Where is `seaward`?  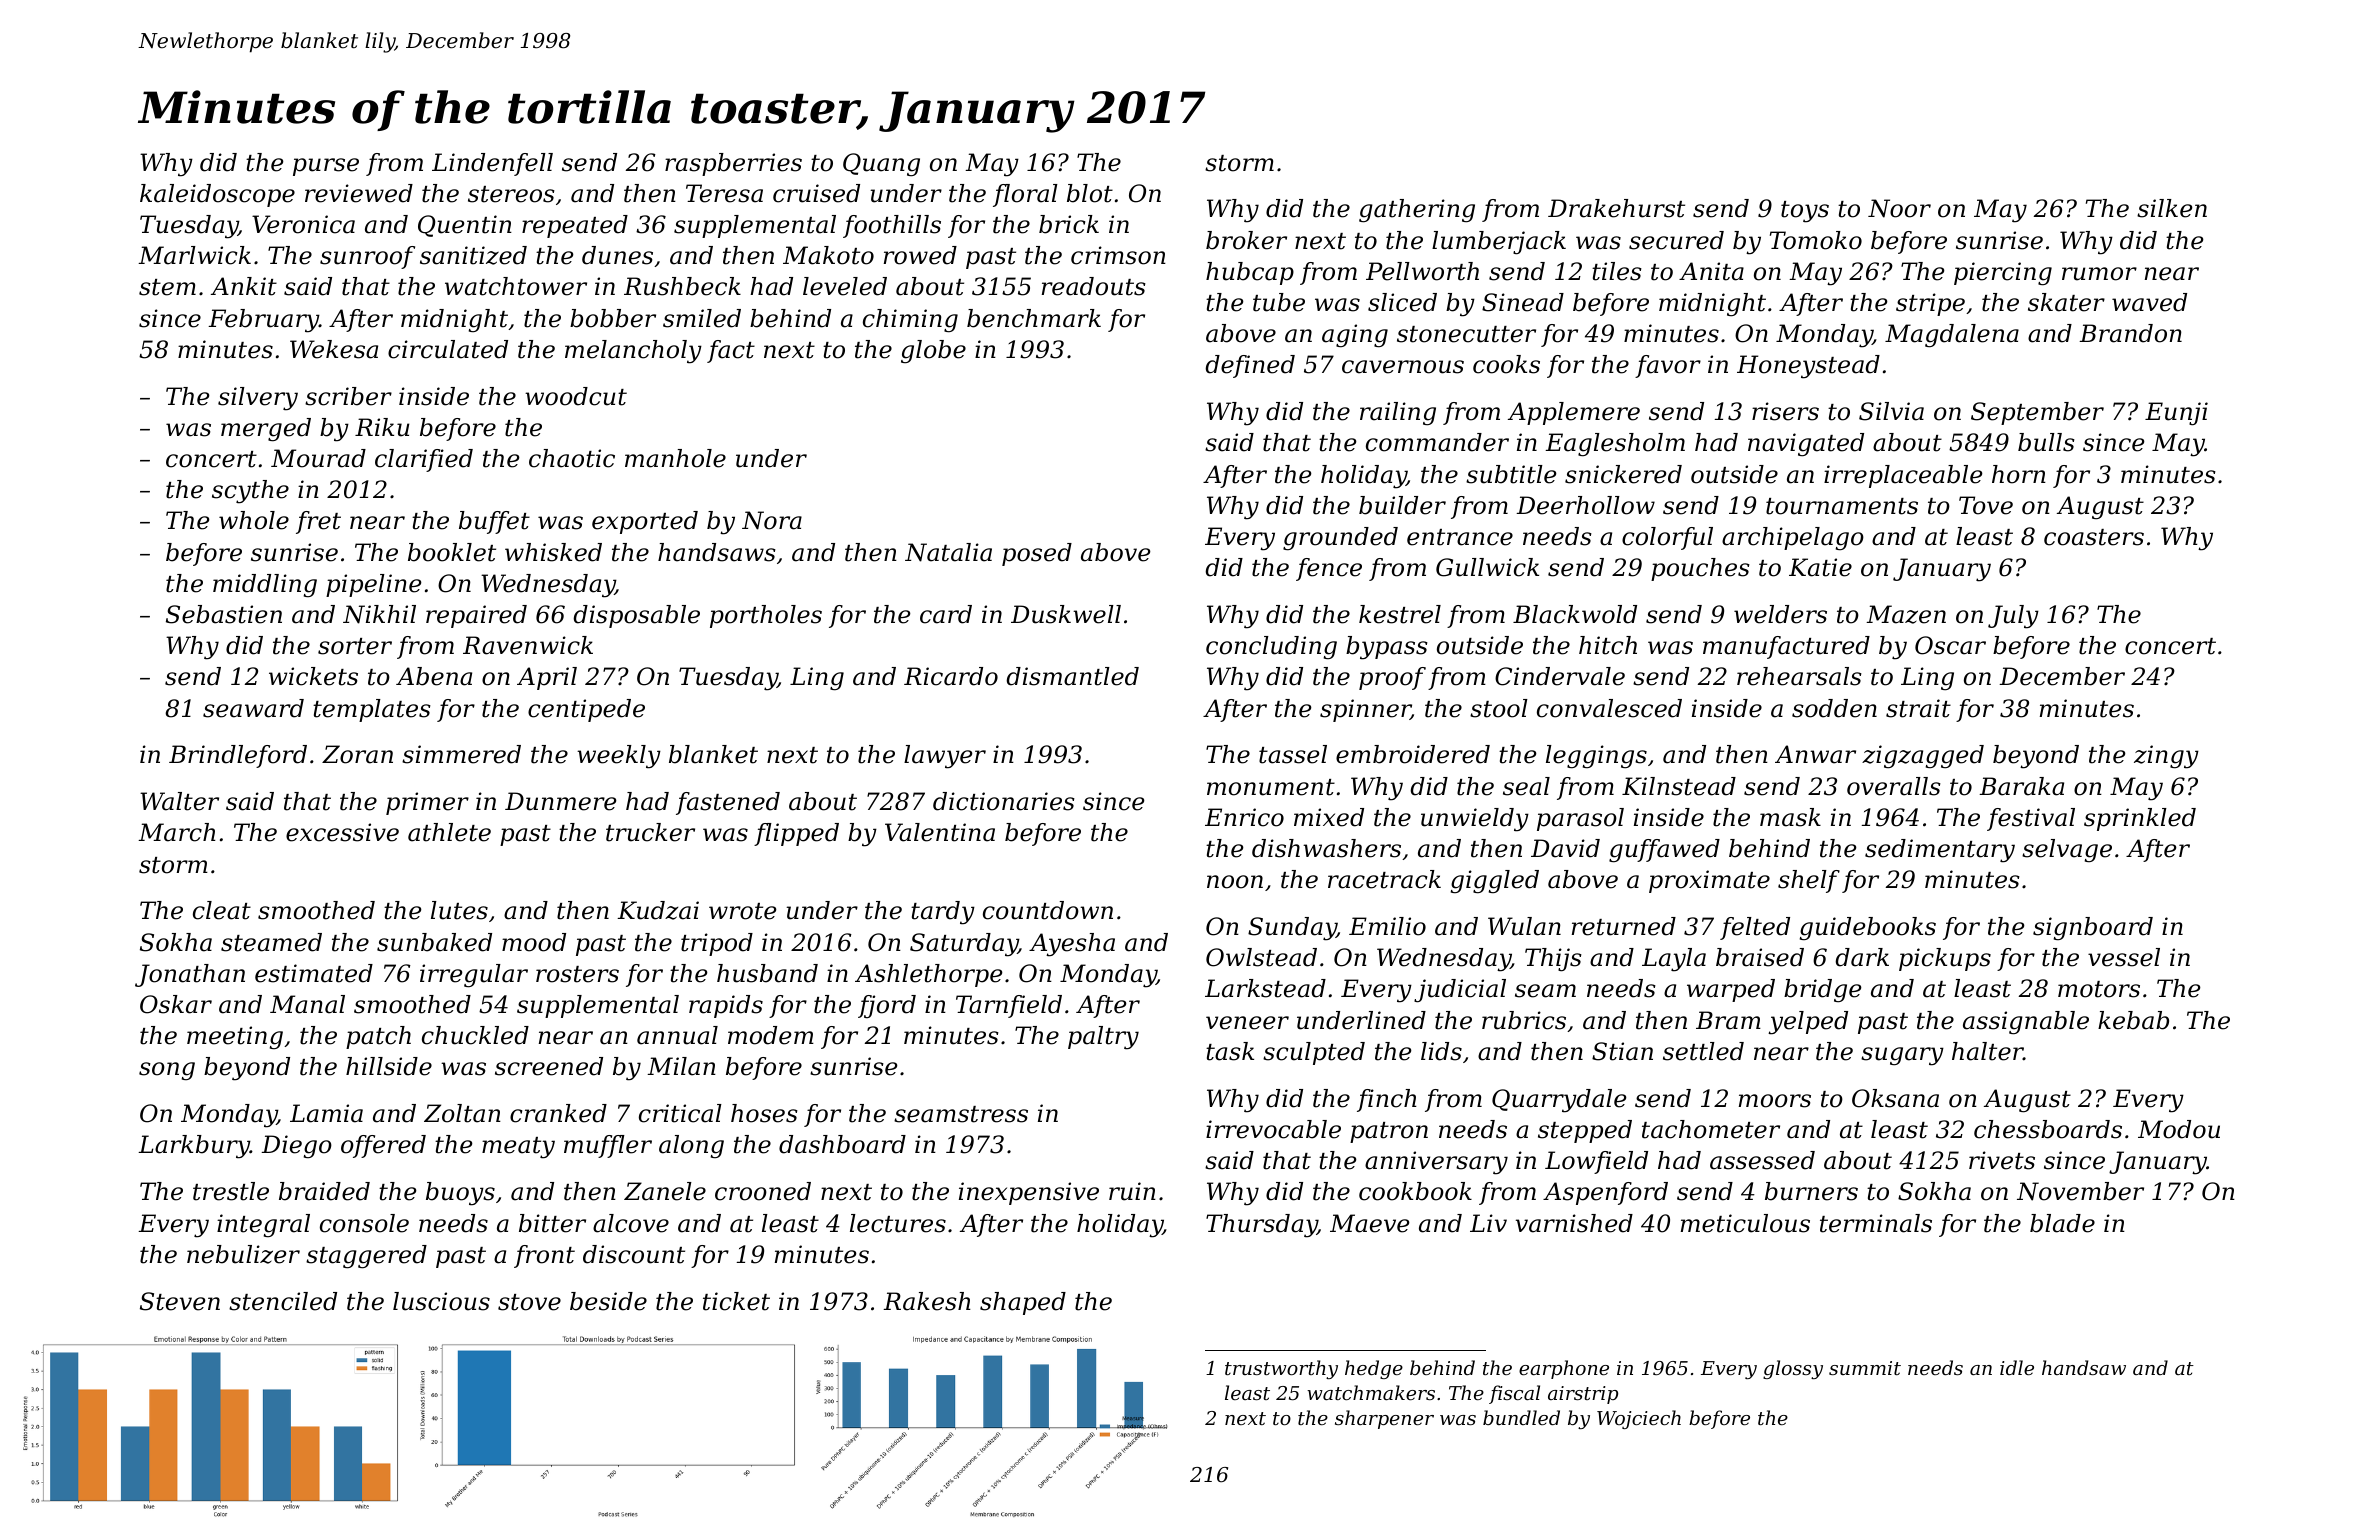 seaward is located at coordinates (253, 708).
